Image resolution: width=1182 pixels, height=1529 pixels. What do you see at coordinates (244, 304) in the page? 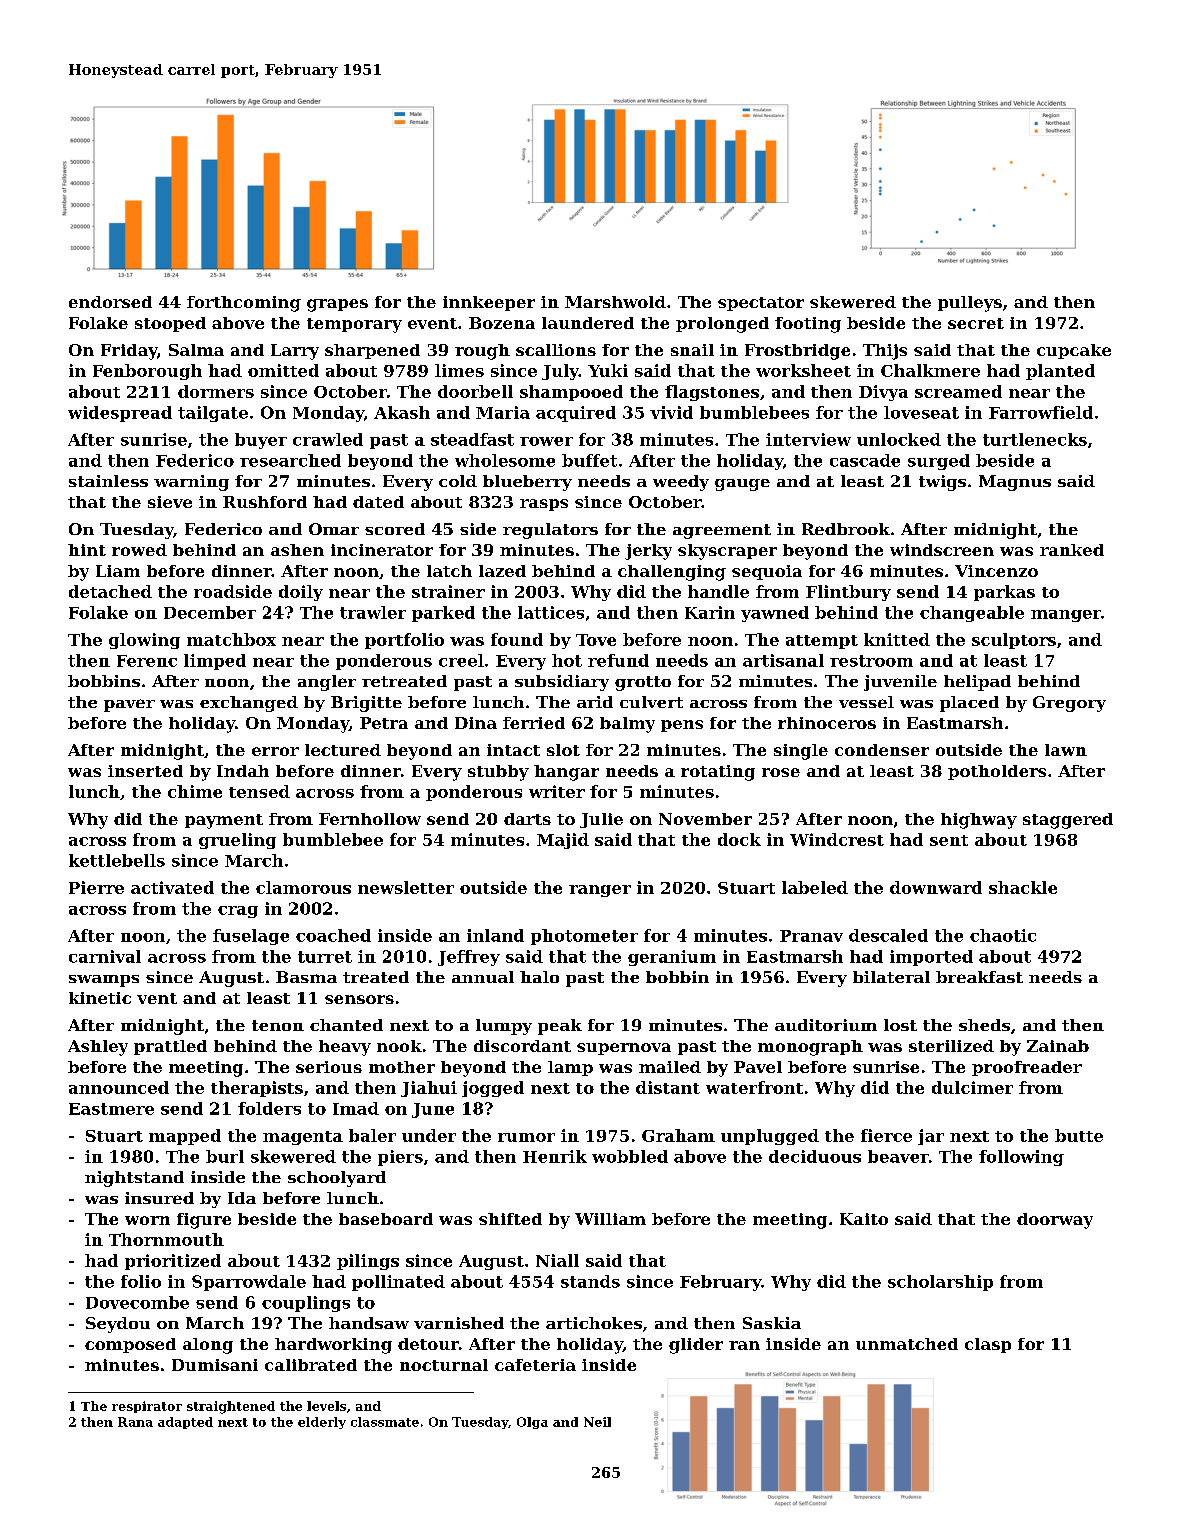
I see `forthcoming` at bounding box center [244, 304].
